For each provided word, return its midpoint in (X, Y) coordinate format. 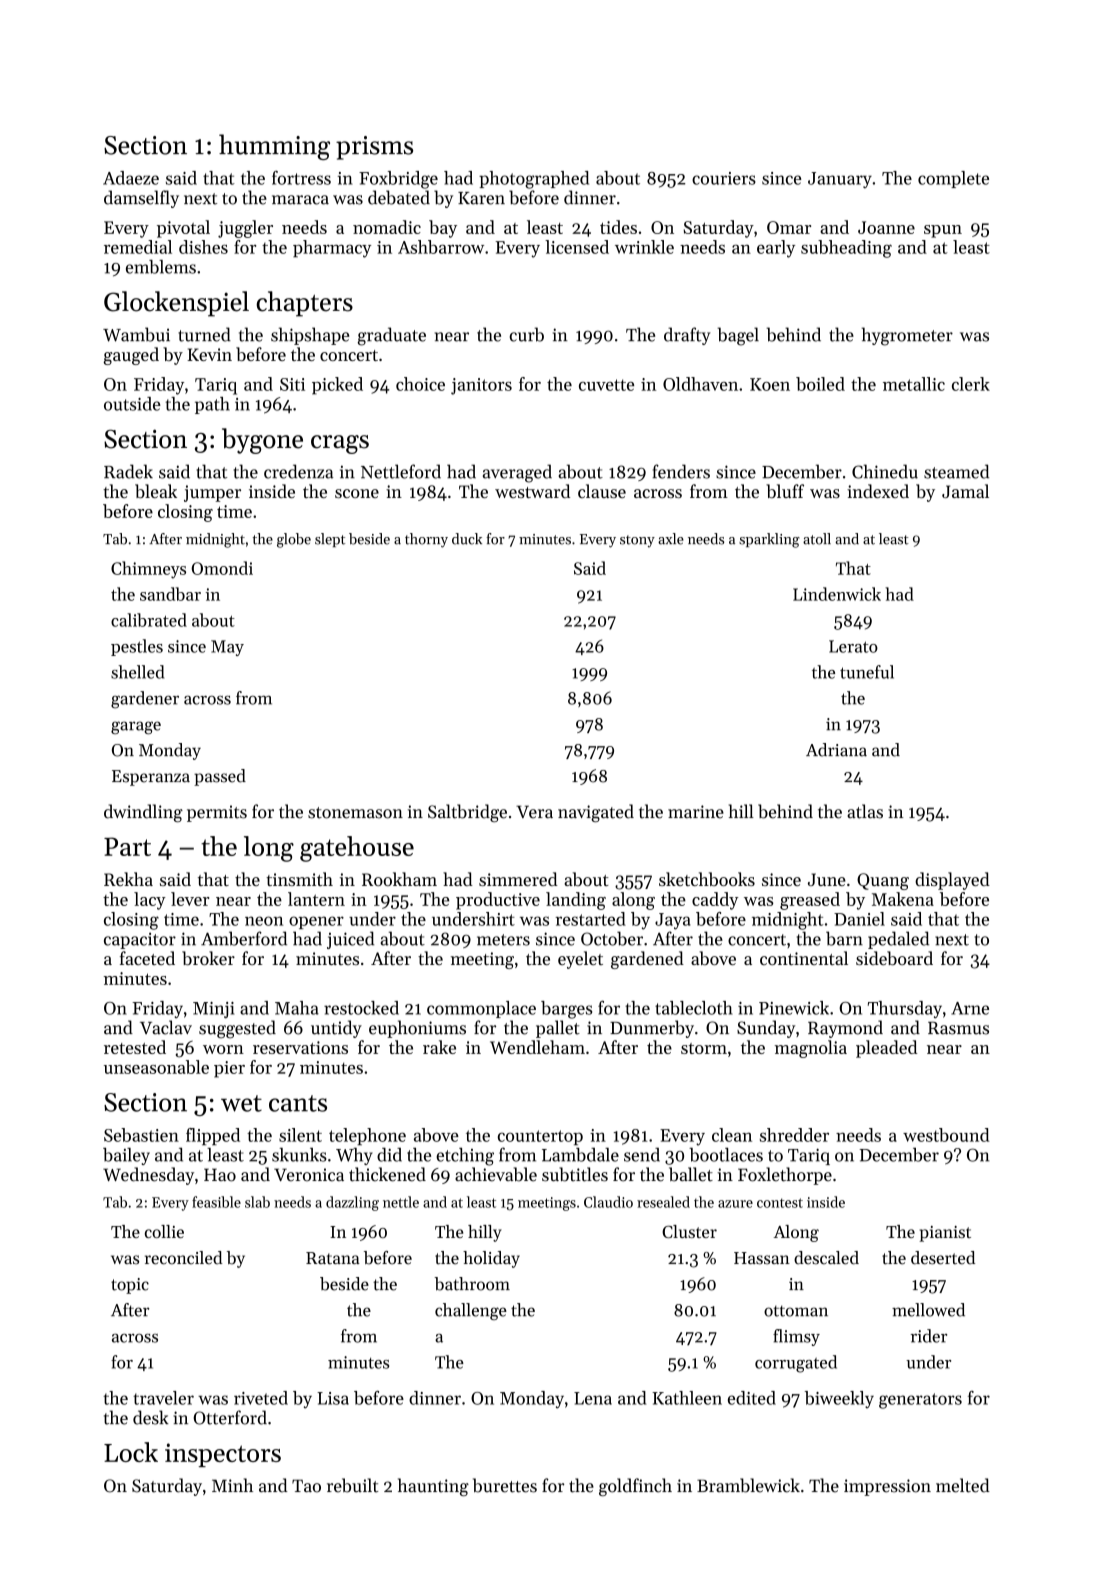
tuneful (867, 672)
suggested (237, 1029)
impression (887, 1487)
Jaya (673, 921)
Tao (306, 1486)
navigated (596, 813)
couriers (724, 178)
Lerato (853, 646)
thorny (426, 540)
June (827, 879)
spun (943, 231)
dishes (203, 247)
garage (136, 728)
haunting (433, 1487)
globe (294, 540)
